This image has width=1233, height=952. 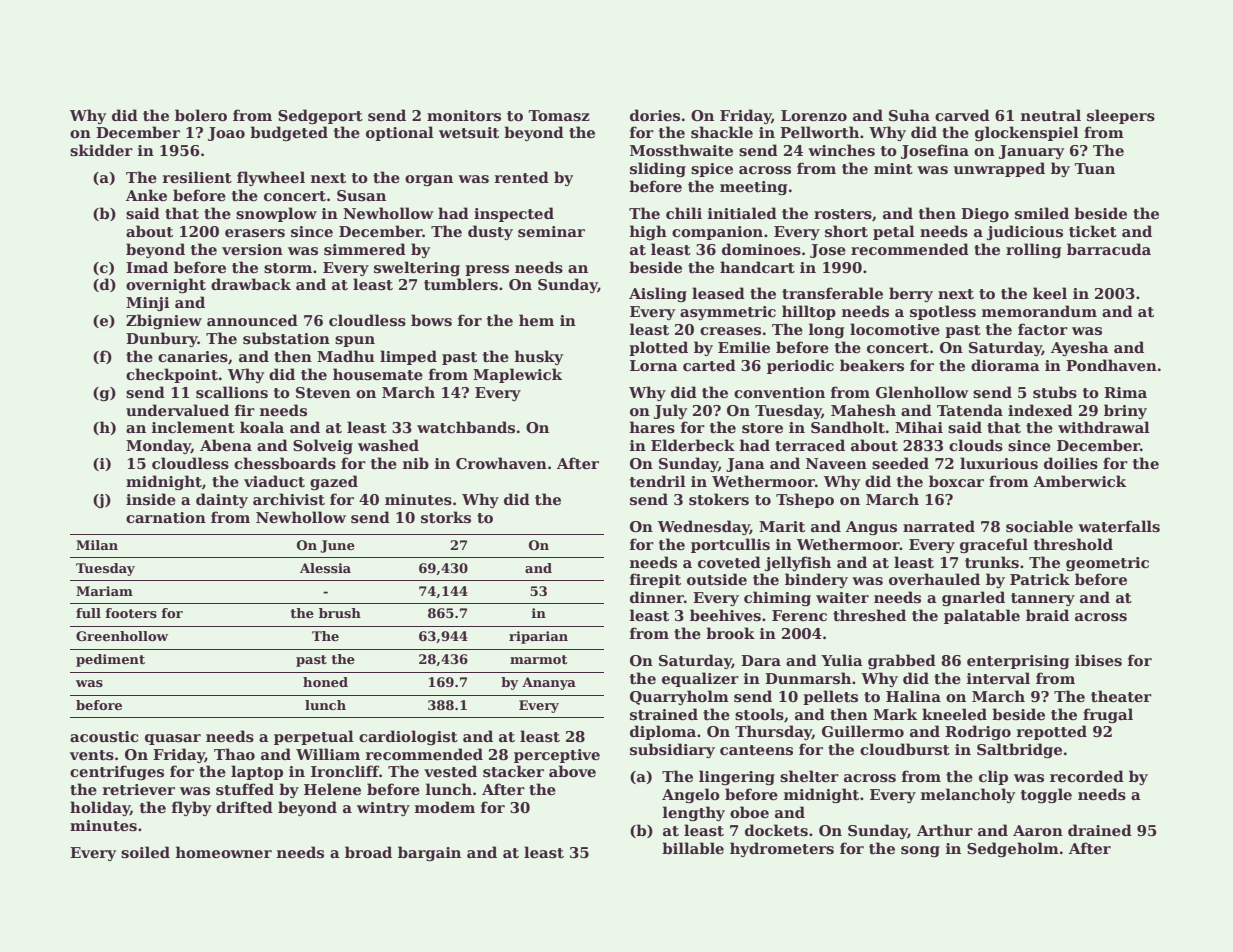 What do you see at coordinates (320, 117) in the image?
I see `Sedgeport` at bounding box center [320, 117].
